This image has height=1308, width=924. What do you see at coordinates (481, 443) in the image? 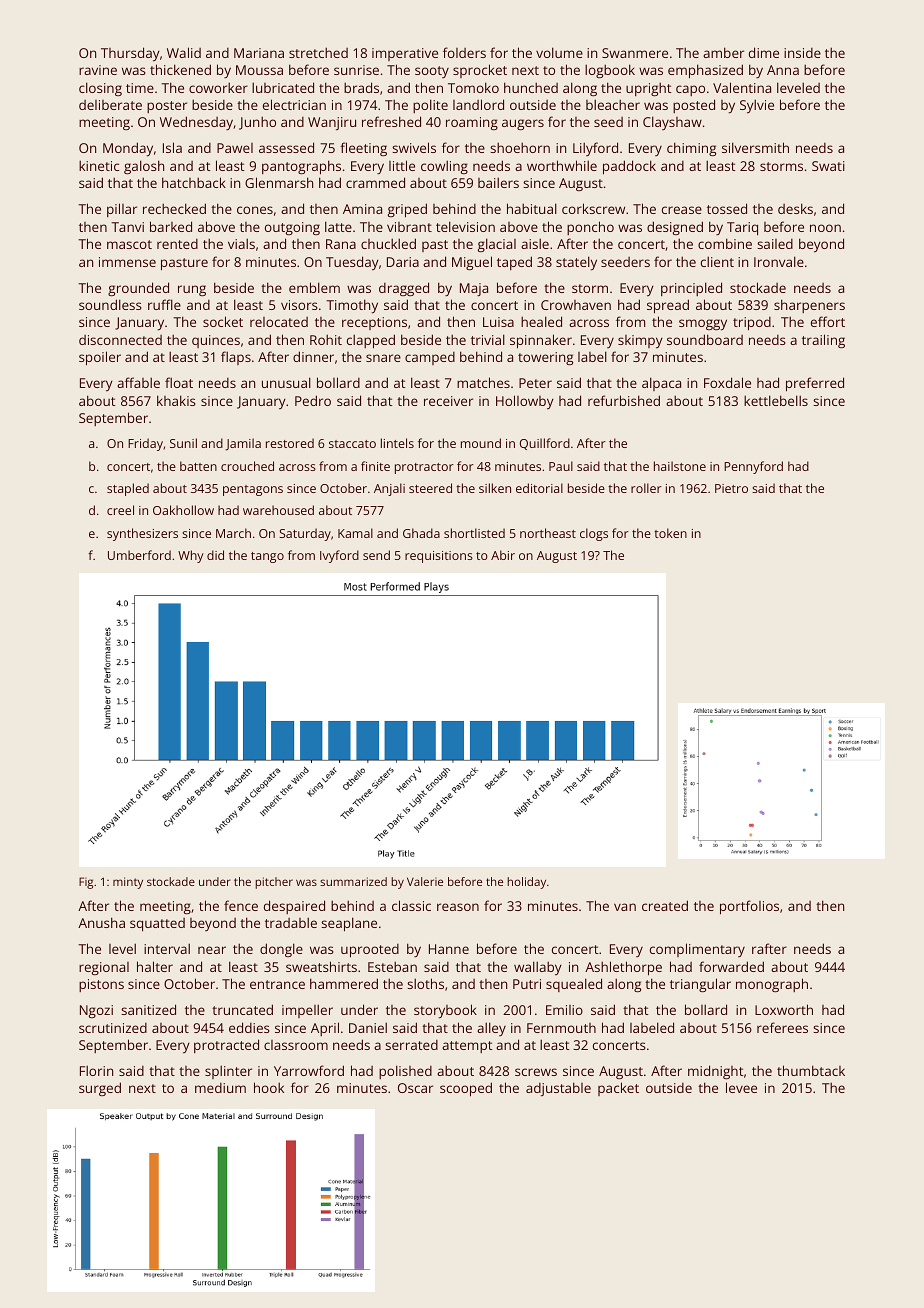
I see `mound` at bounding box center [481, 443].
